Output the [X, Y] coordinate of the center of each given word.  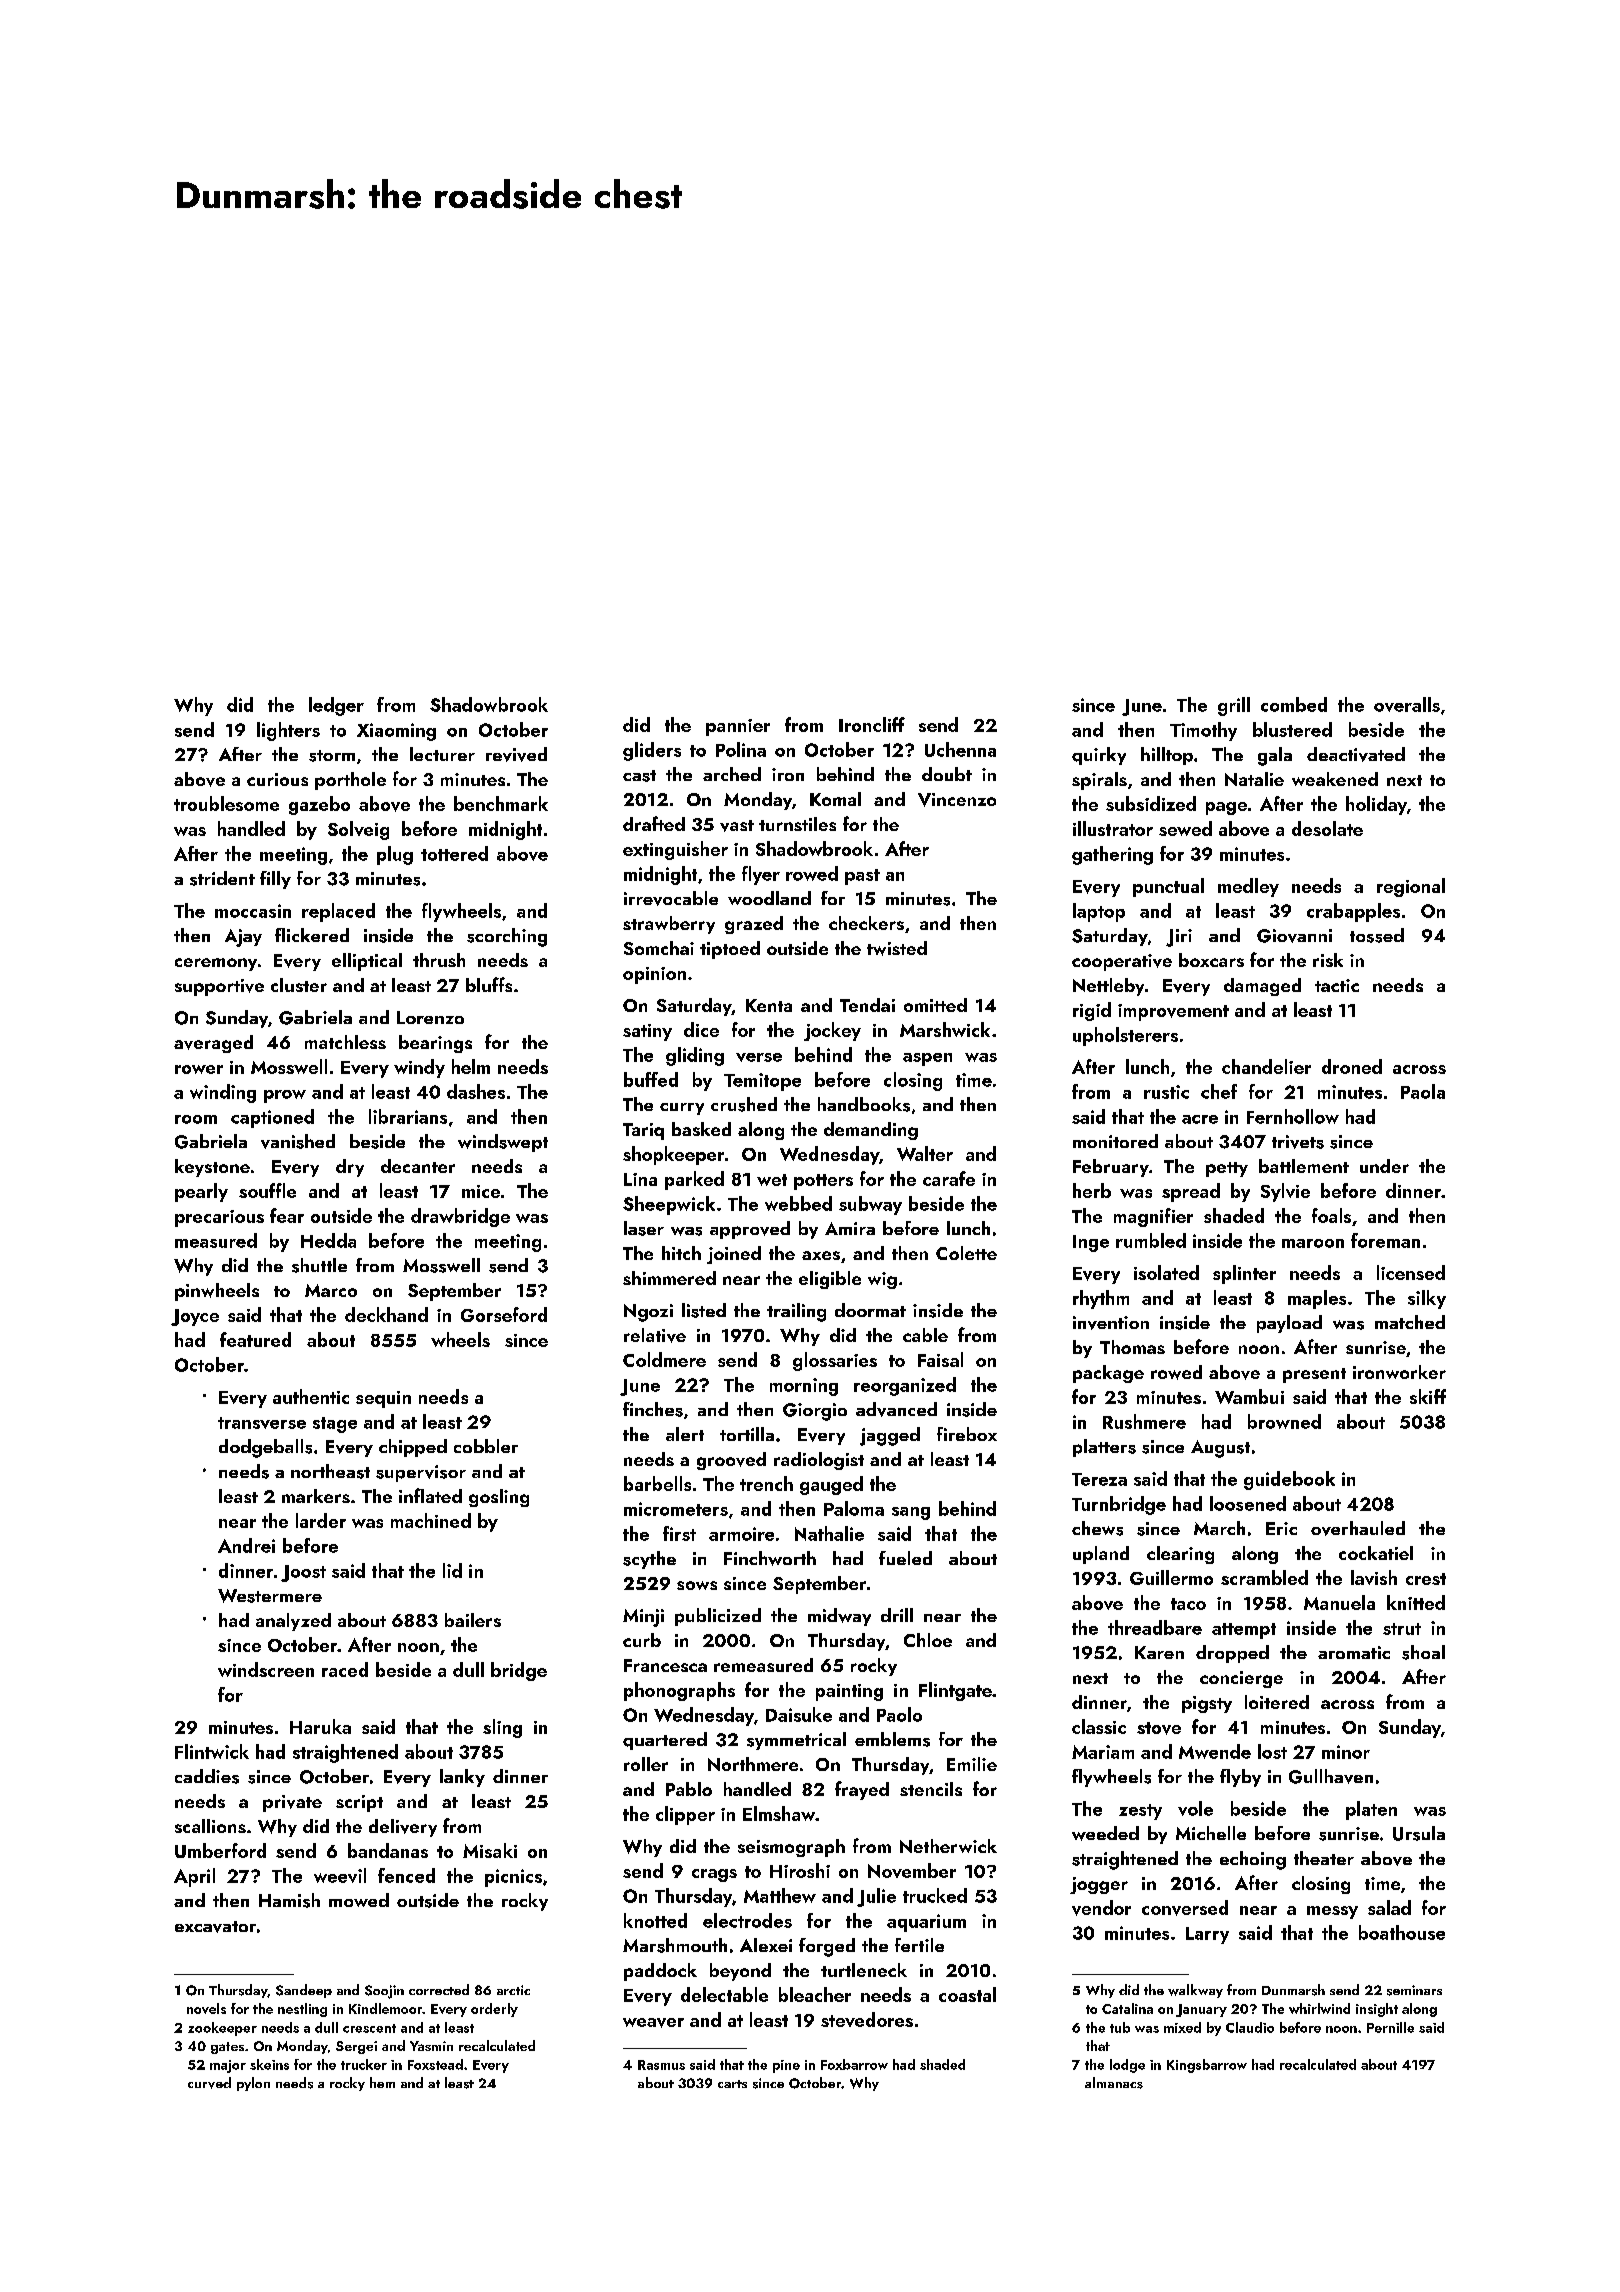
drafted [654, 823]
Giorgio [815, 1412]
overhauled [1358, 1528]
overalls [1407, 704]
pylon [253, 2084]
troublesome [226, 803]
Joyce [195, 1317]
